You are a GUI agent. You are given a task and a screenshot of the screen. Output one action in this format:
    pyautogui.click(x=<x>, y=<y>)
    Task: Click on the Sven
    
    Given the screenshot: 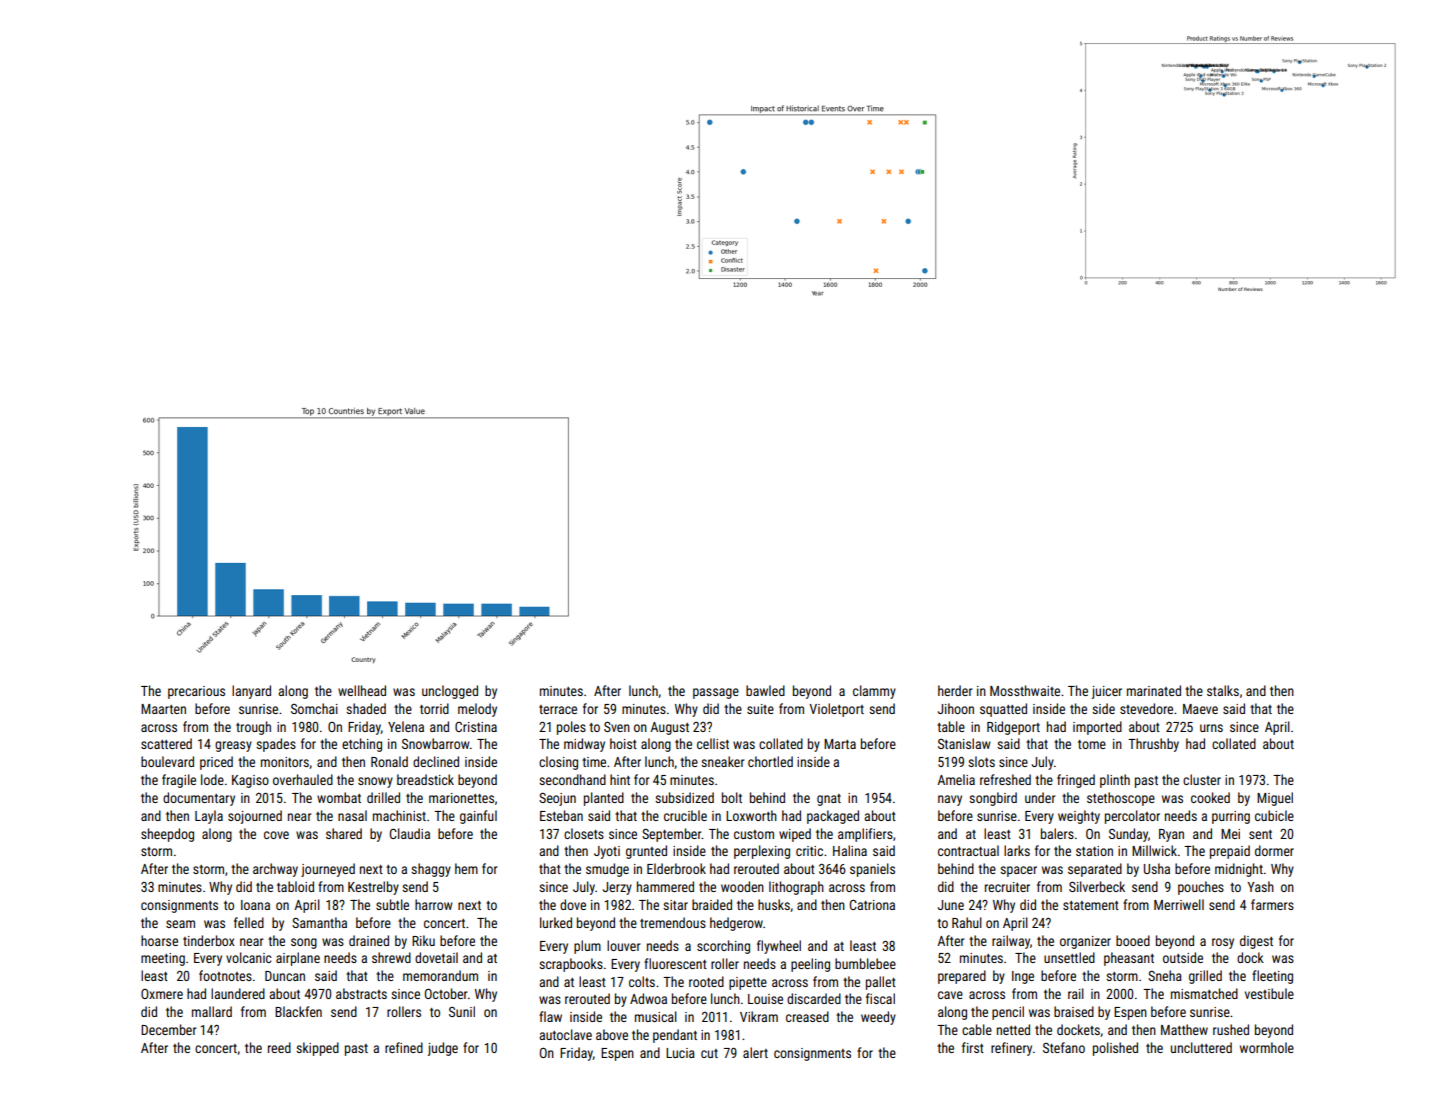 What is the action you would take?
    pyautogui.click(x=617, y=726)
